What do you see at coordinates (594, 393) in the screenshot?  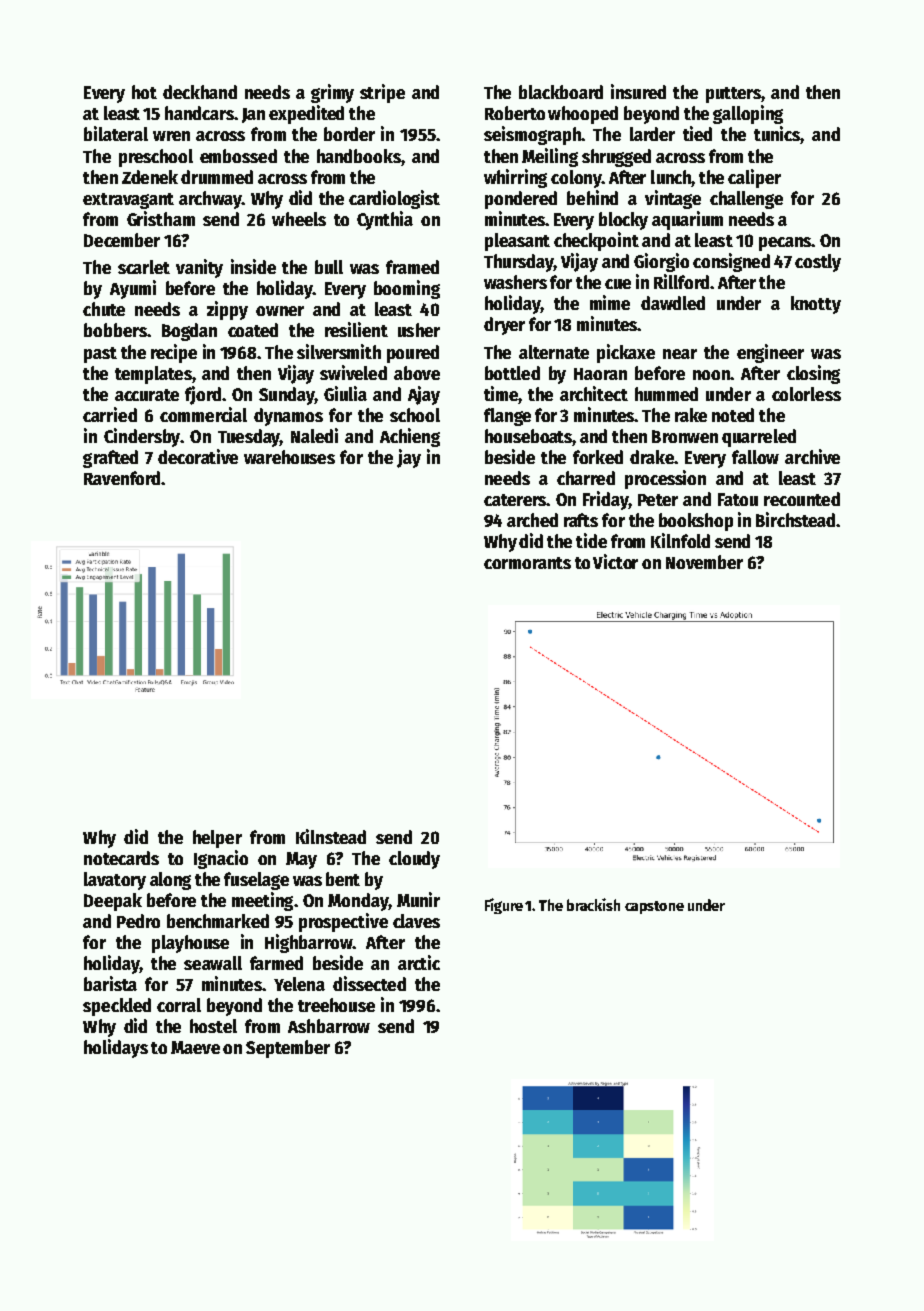 I see `architect` at bounding box center [594, 393].
